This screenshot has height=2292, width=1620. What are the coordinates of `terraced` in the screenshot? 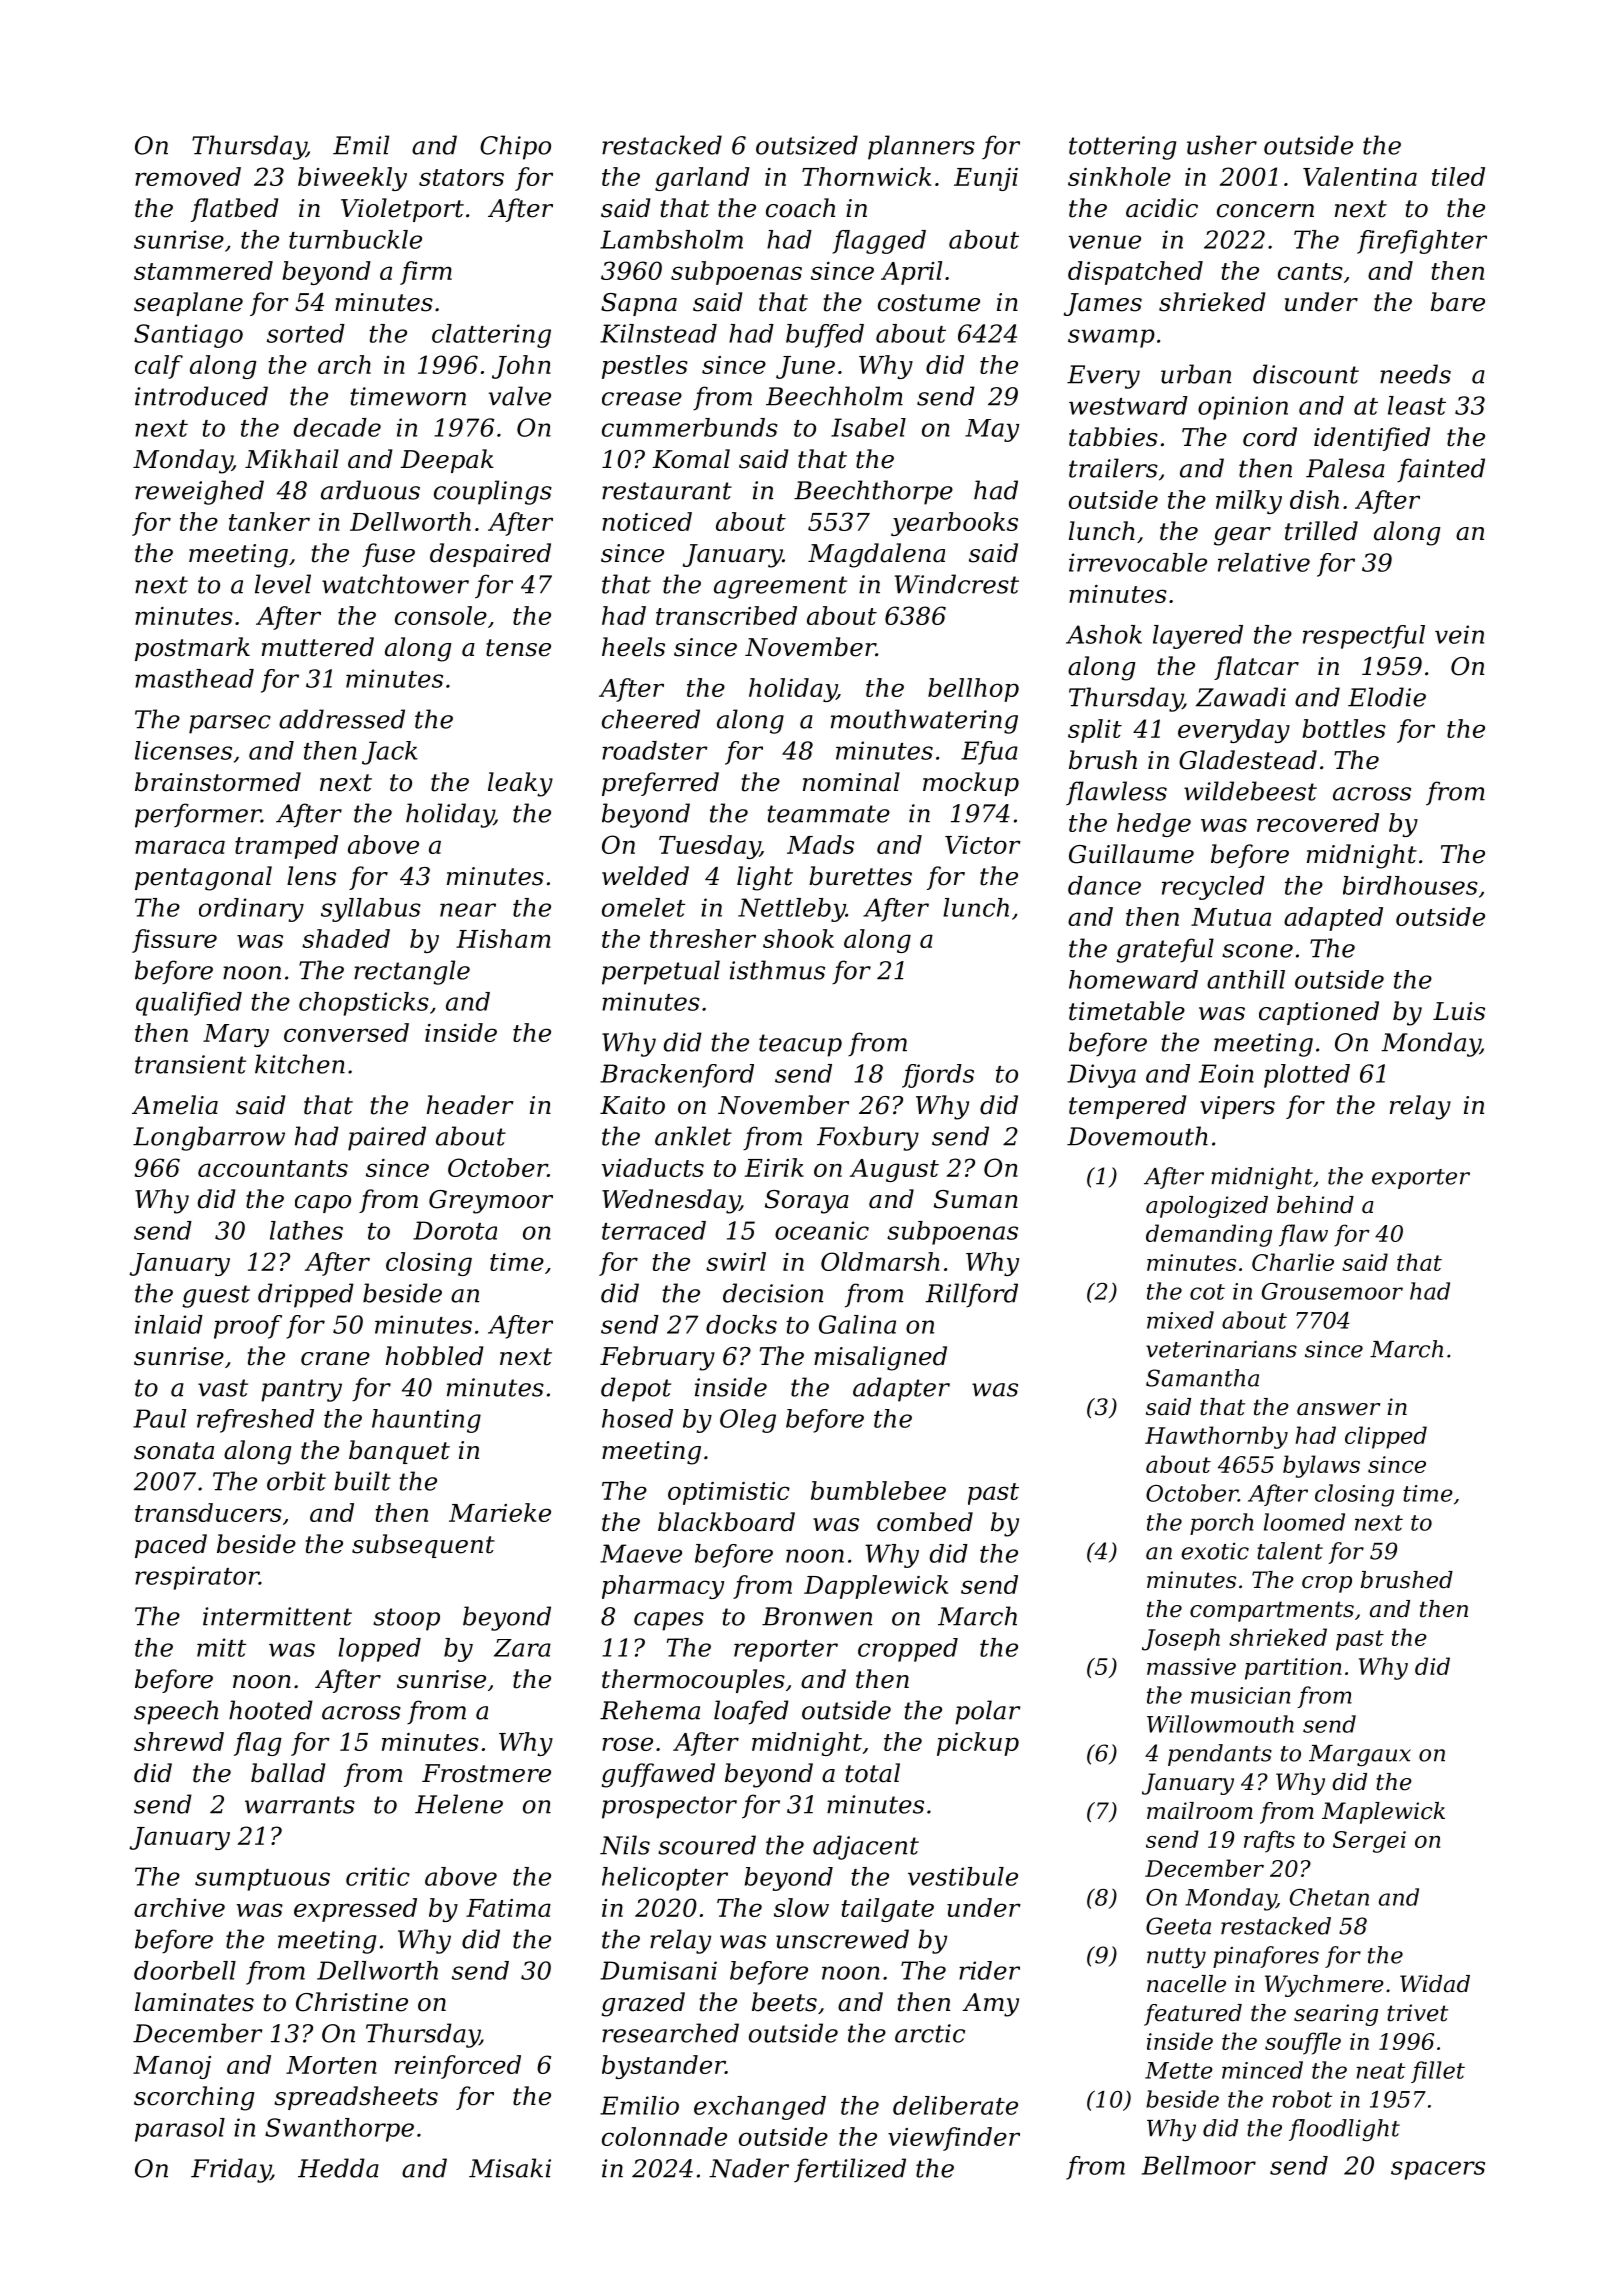 It's located at (654, 1230).
